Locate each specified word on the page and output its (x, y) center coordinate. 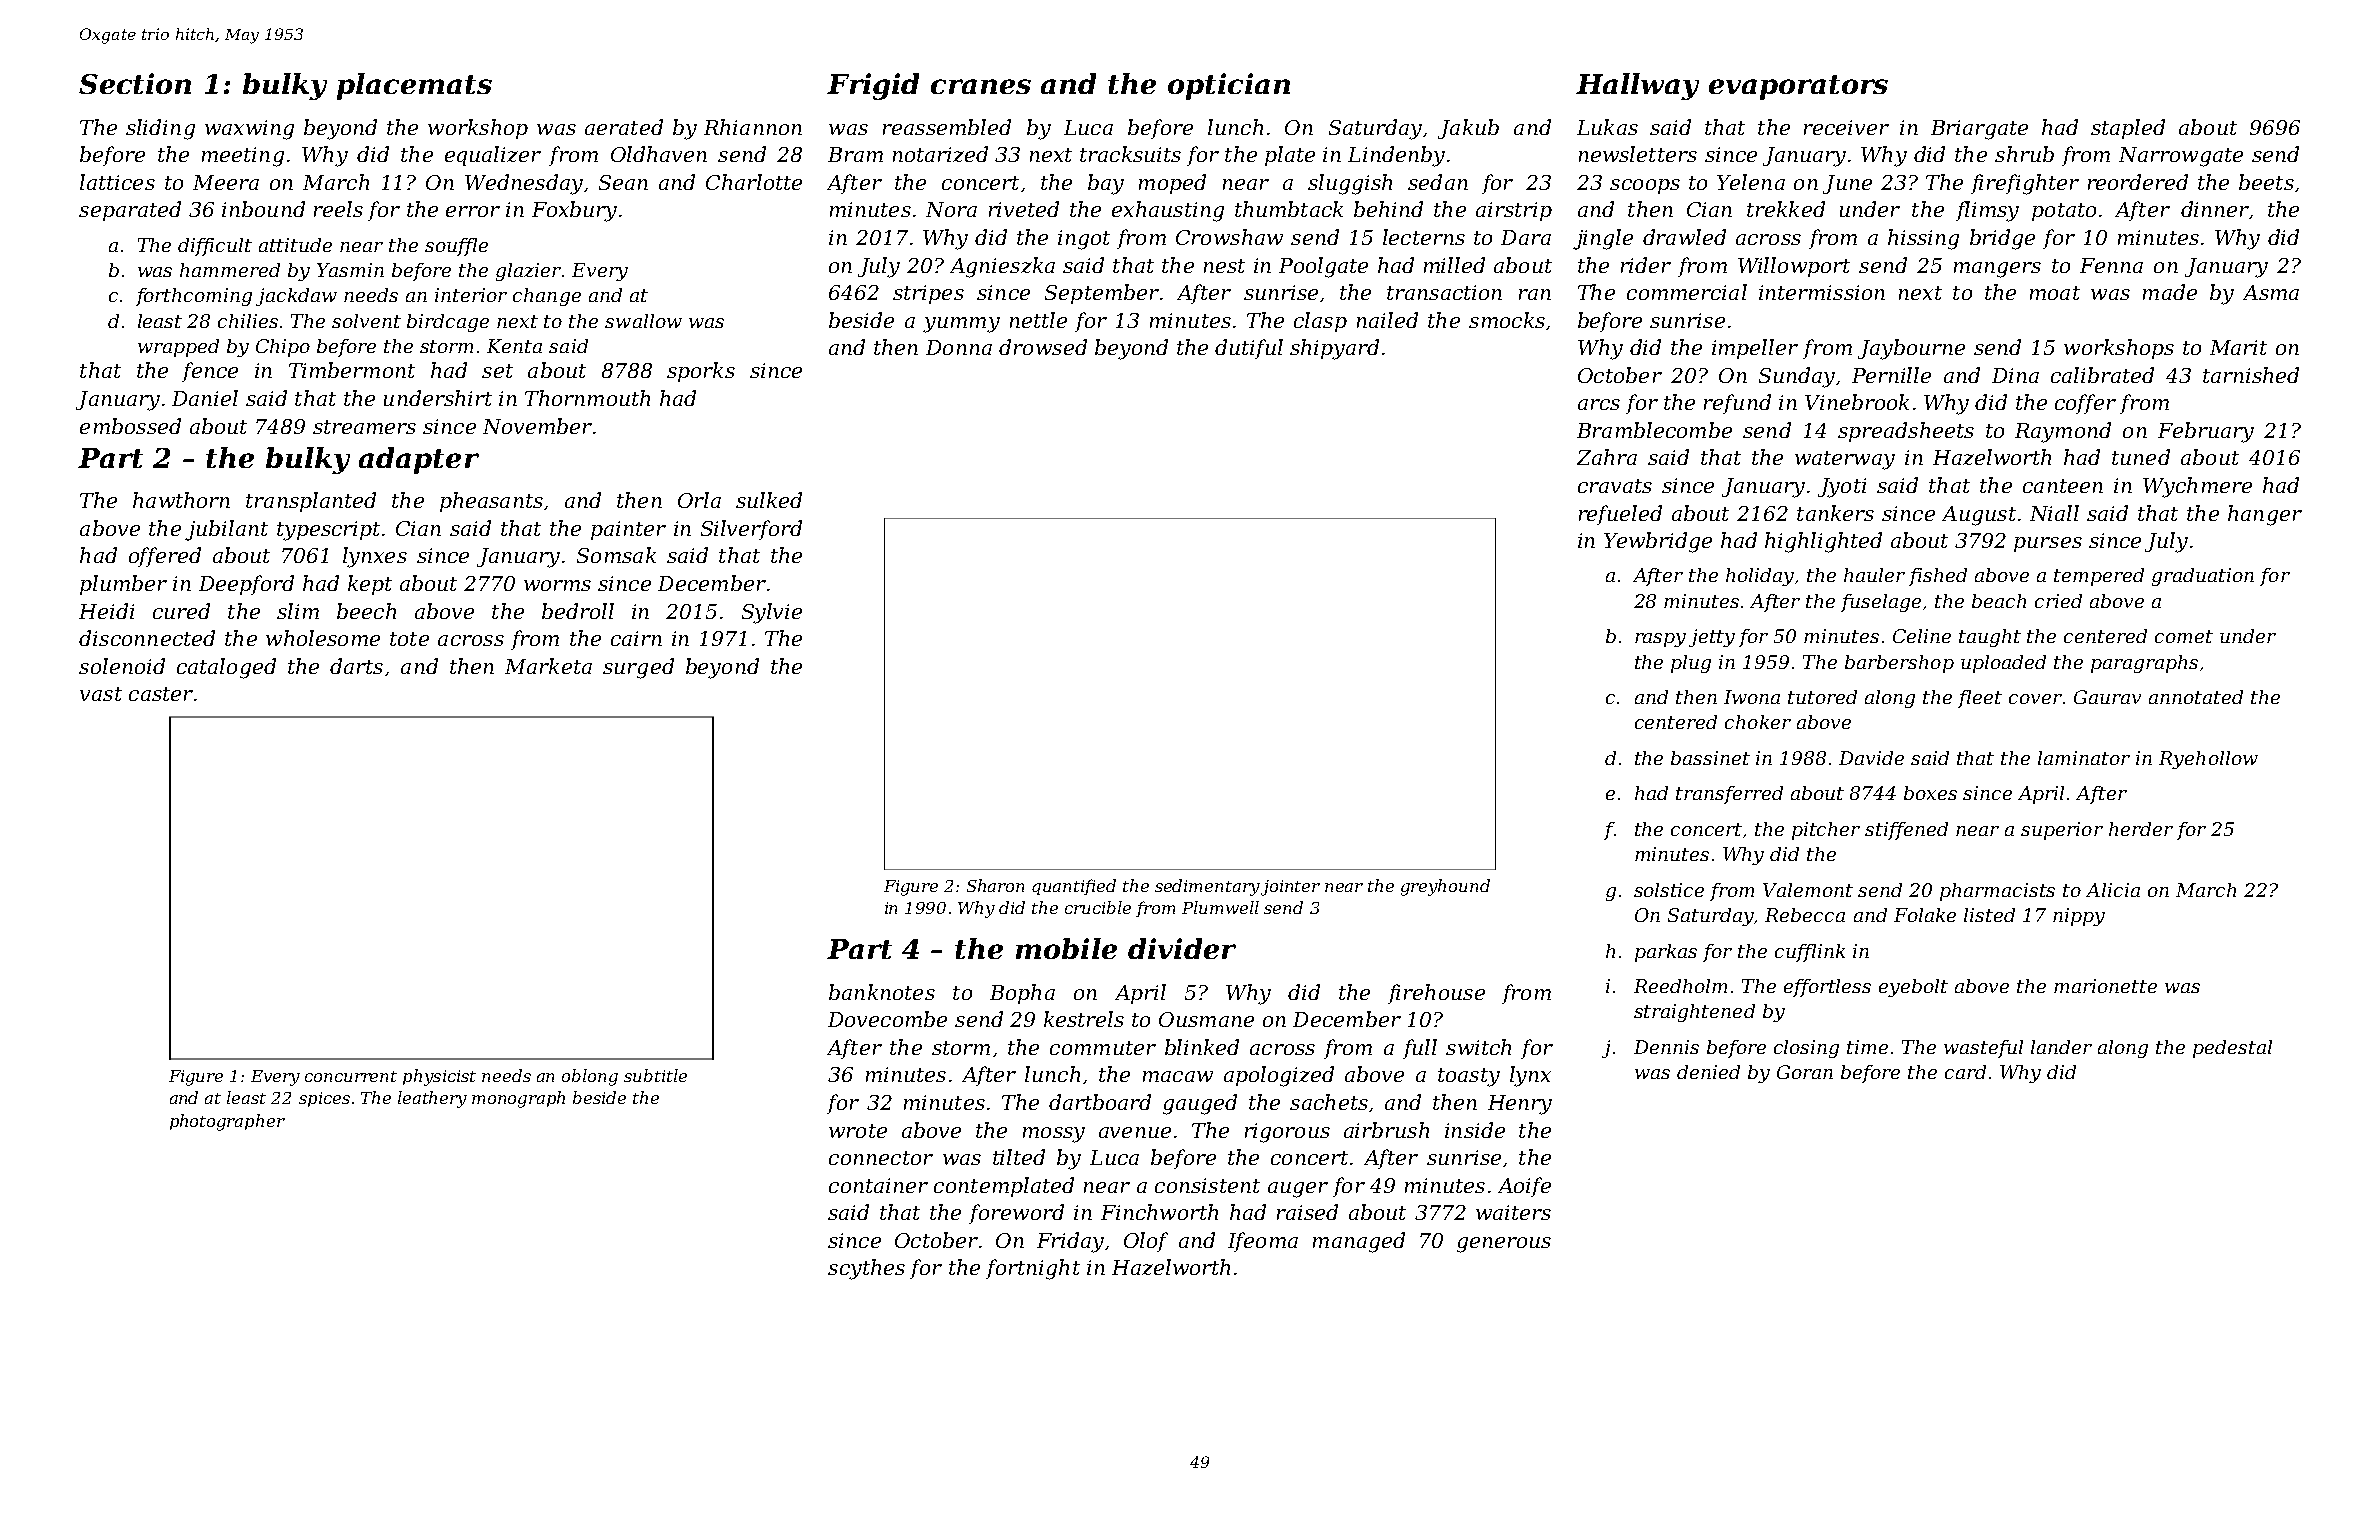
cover (2035, 699)
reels (338, 209)
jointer (1290, 888)
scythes (866, 1269)
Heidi (106, 611)
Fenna (2111, 265)
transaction (1444, 292)
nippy (2079, 917)
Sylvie (772, 613)
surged (638, 668)
